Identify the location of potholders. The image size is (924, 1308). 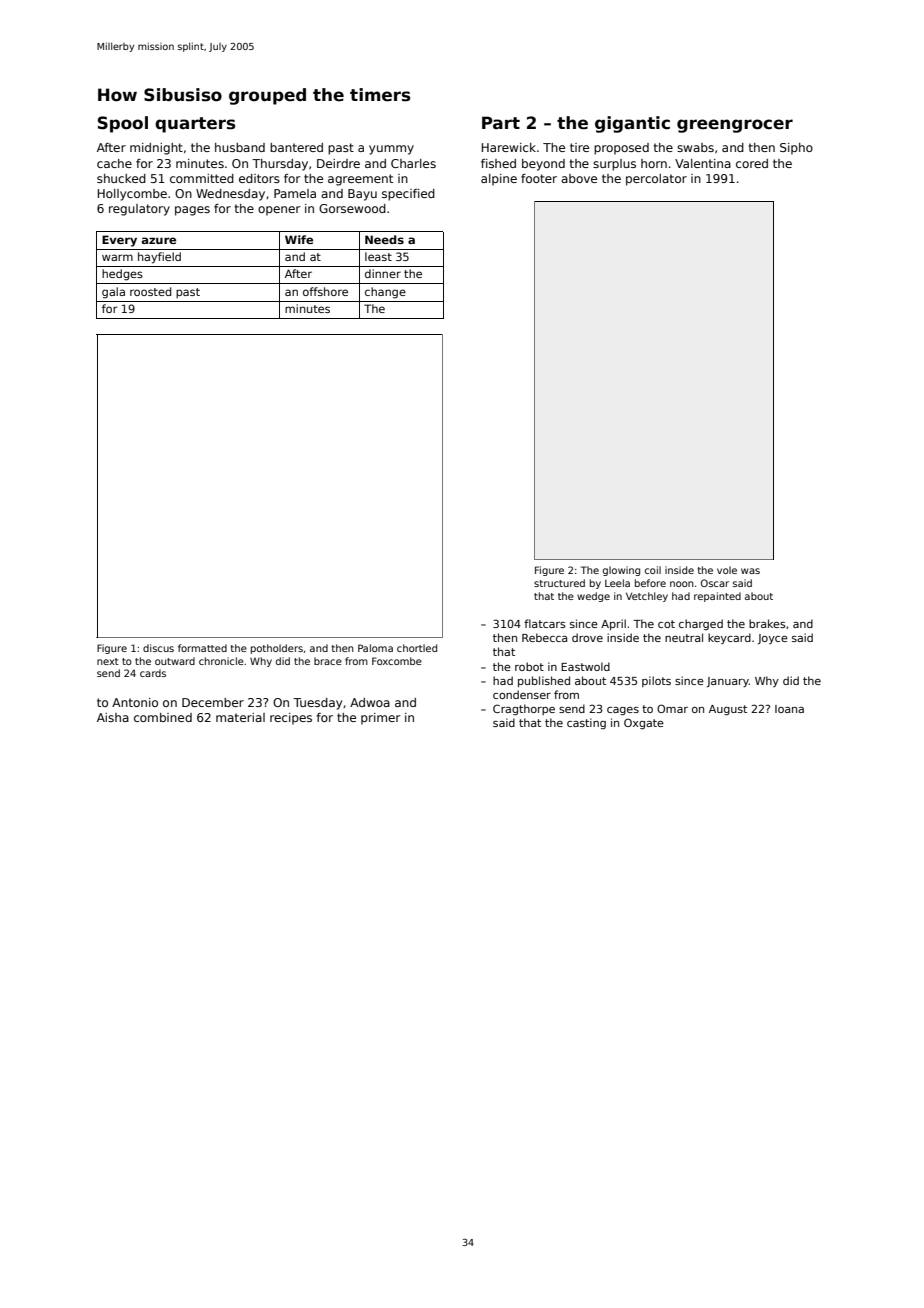
(277, 649).
